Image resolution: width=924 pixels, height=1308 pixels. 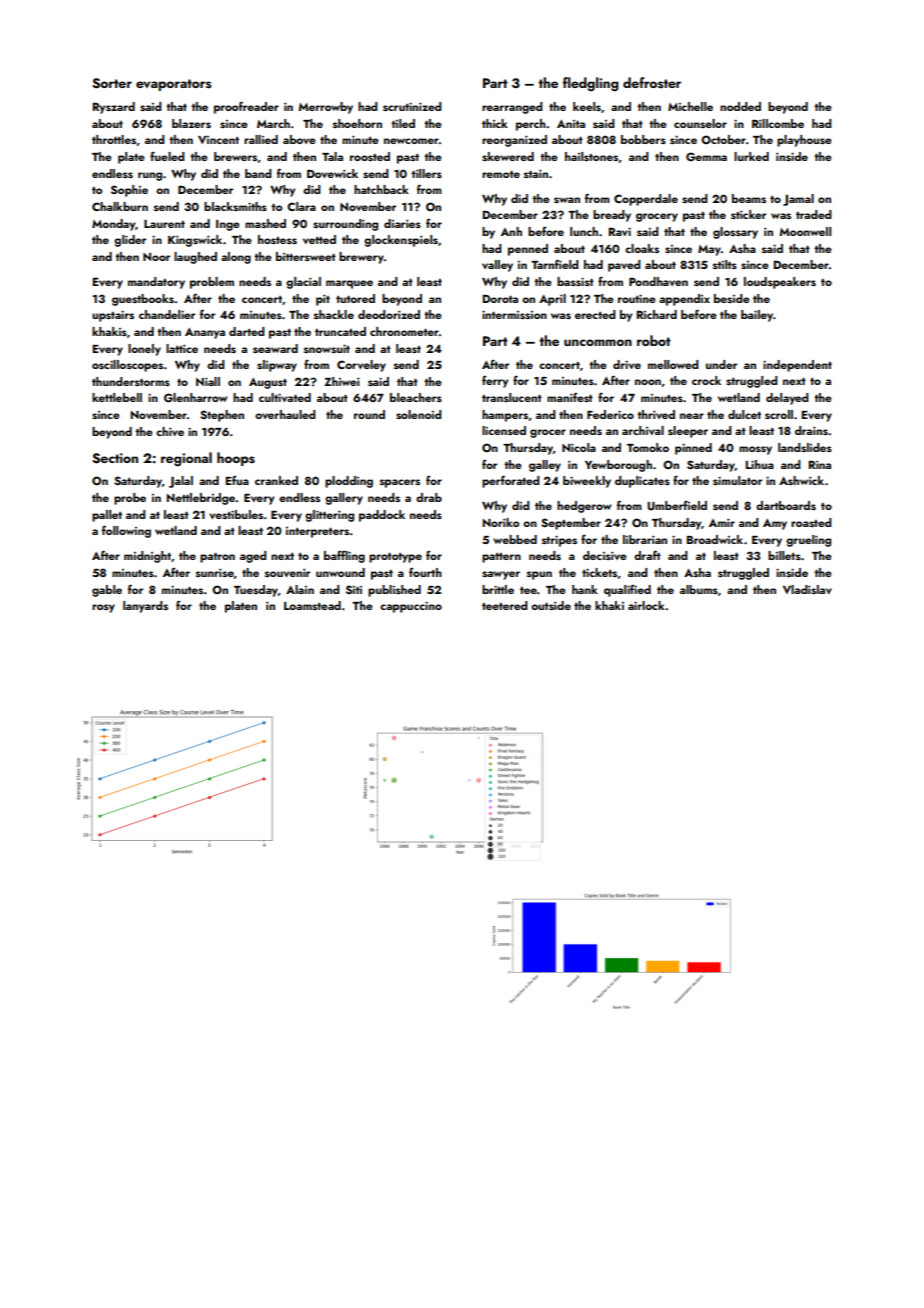 What do you see at coordinates (646, 200) in the screenshot?
I see `Copperdale` at bounding box center [646, 200].
